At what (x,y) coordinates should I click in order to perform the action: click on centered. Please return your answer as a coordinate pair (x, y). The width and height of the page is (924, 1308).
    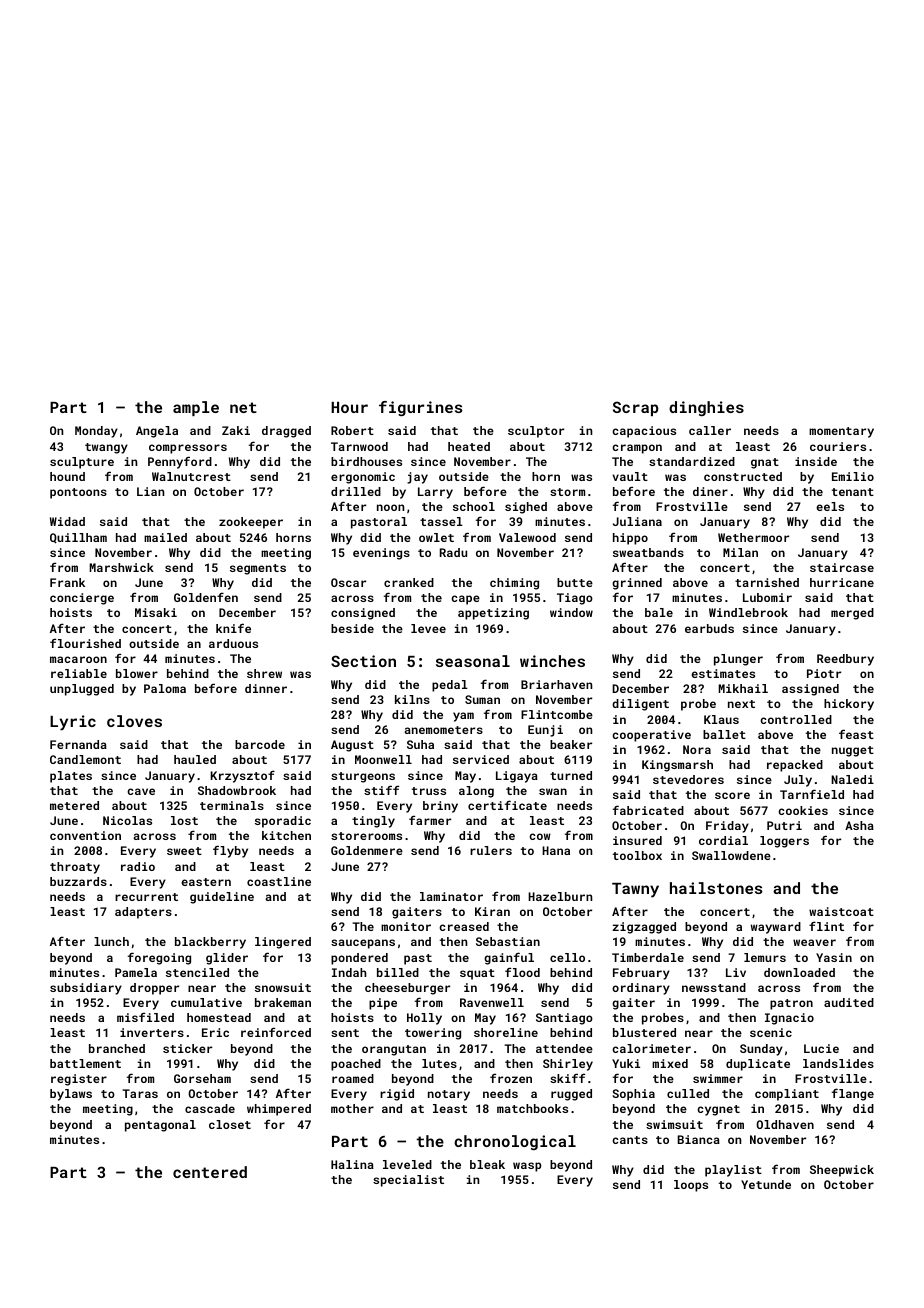
    Looking at the image, I should click on (210, 1172).
